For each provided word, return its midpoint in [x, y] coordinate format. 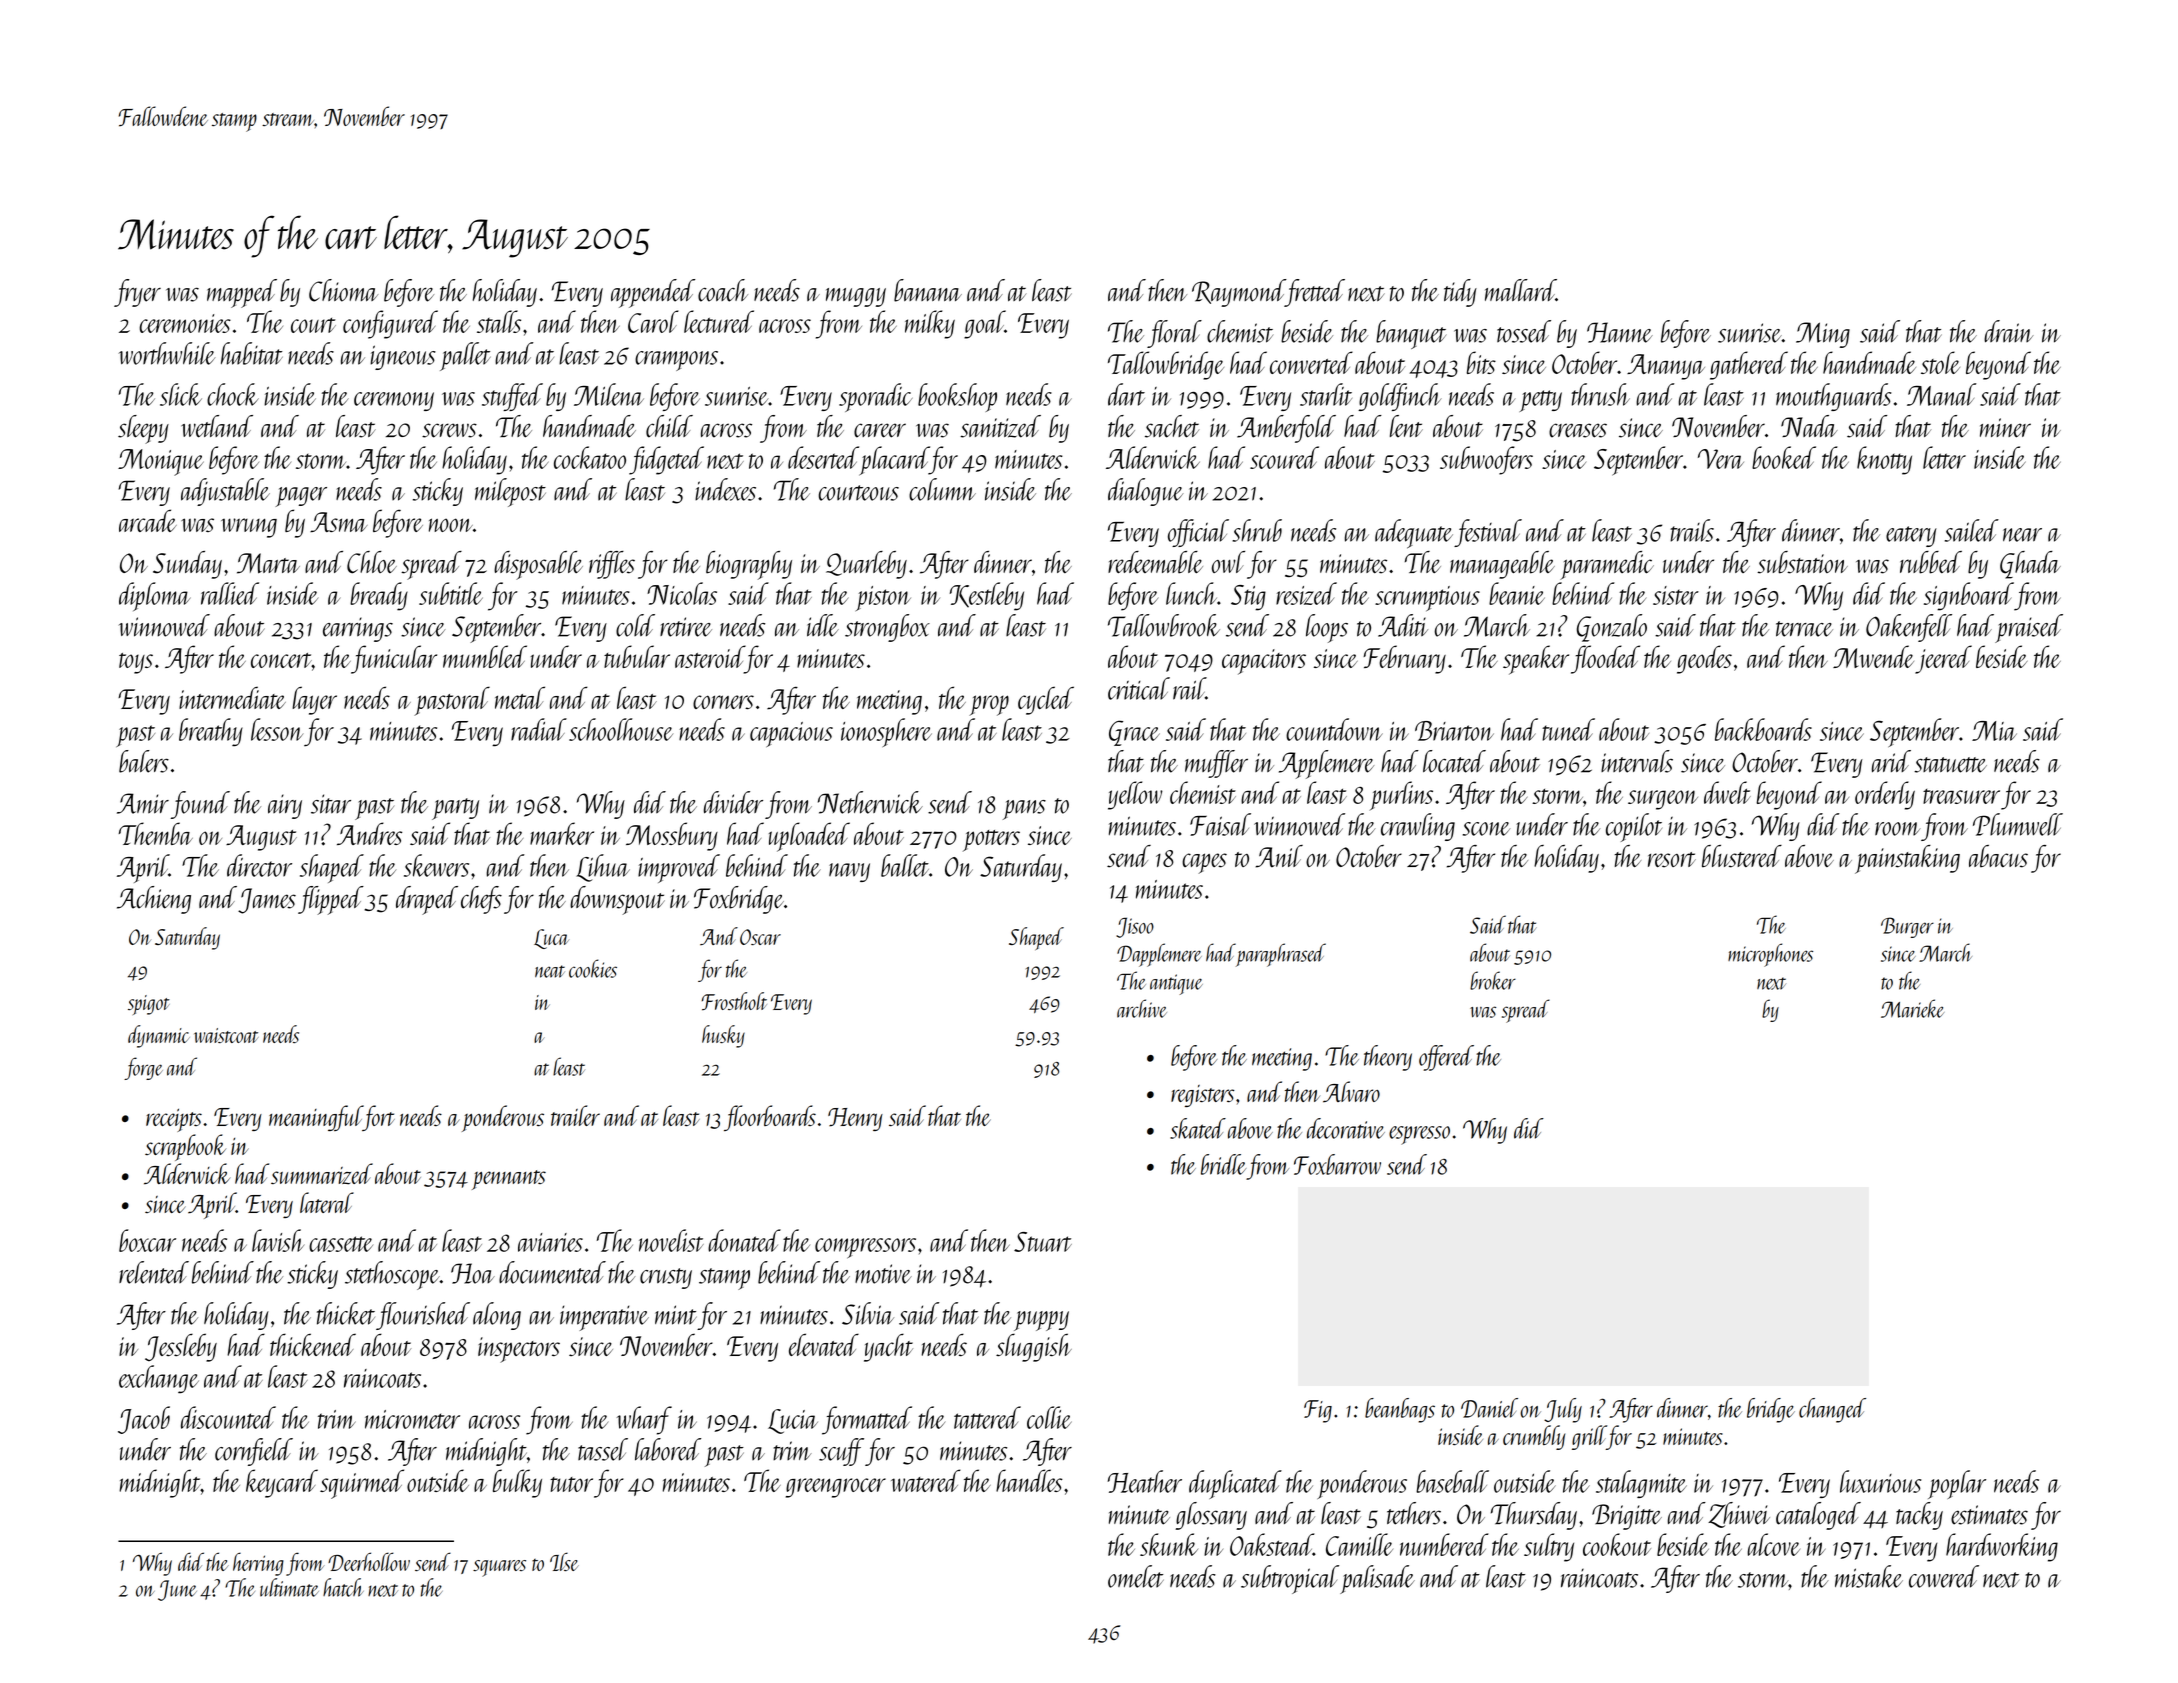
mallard [1520, 290]
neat [550, 971]
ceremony [394, 401]
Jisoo [1135, 927]
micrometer [412, 1419]
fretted [1315, 293]
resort [1672, 860]
